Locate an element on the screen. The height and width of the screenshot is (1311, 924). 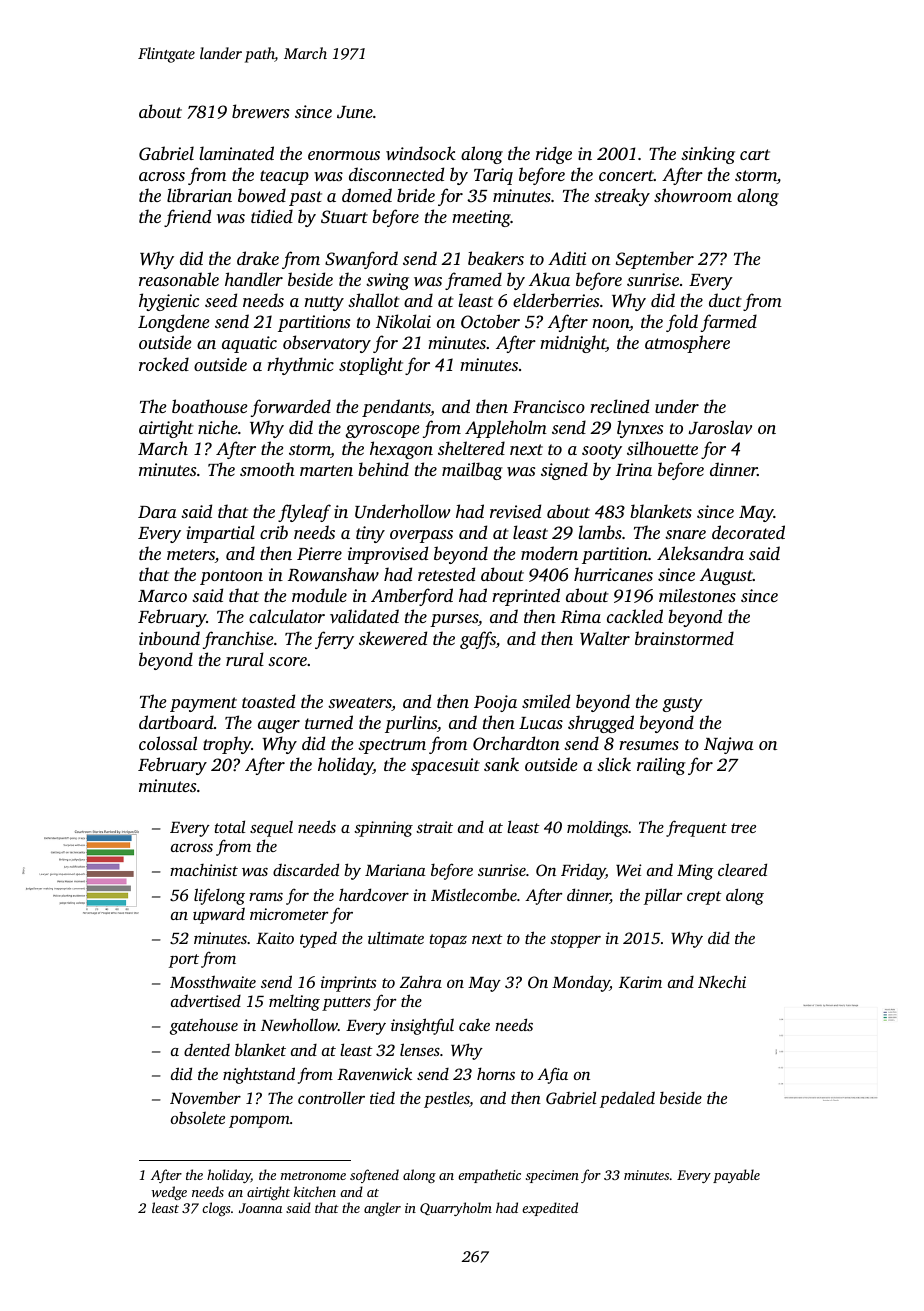
revised is located at coordinates (515, 511).
